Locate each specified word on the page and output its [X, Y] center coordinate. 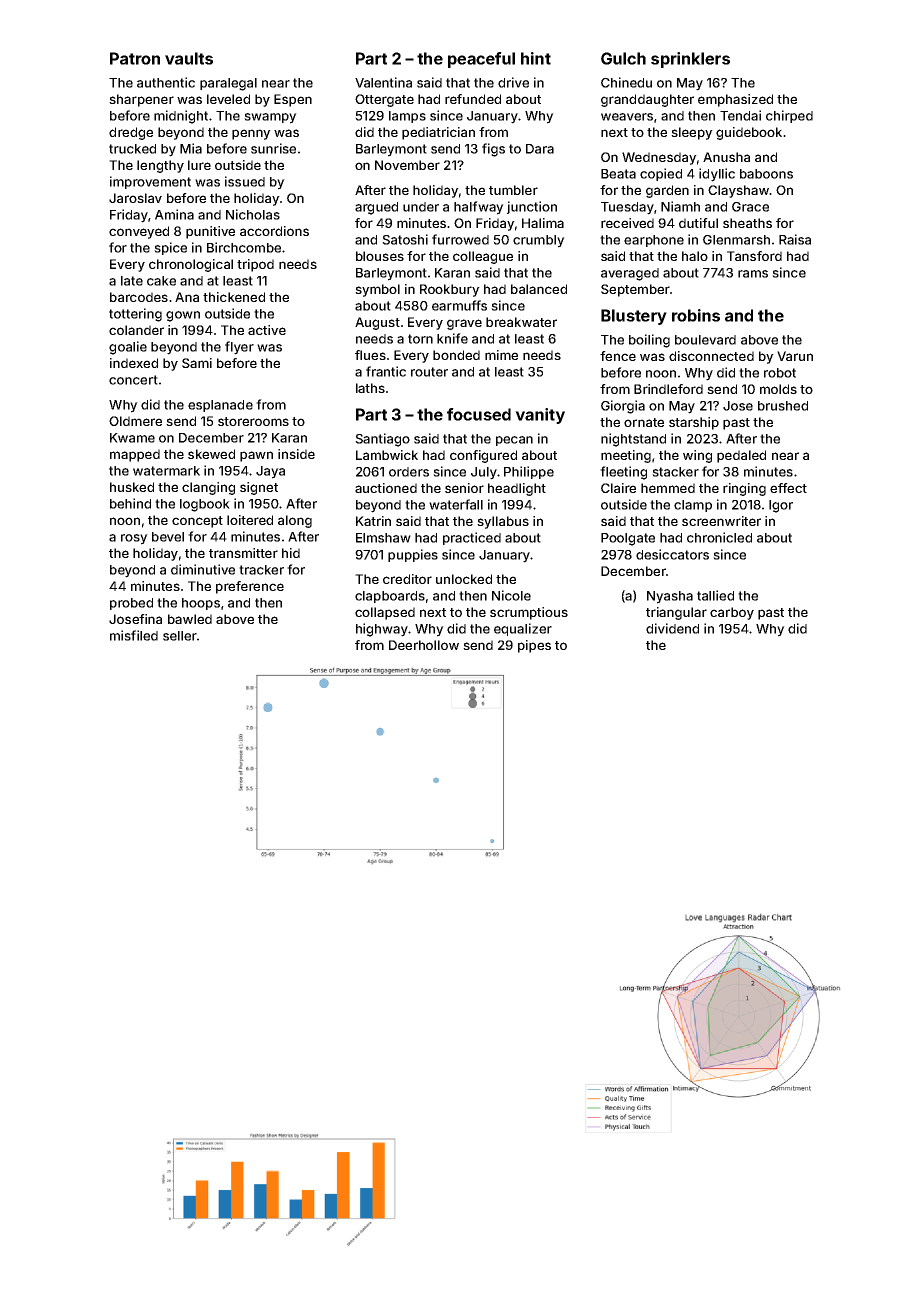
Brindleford [668, 389]
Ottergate [384, 100]
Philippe [529, 472]
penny [251, 134]
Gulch [623, 58]
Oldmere [135, 421]
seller [180, 636]
